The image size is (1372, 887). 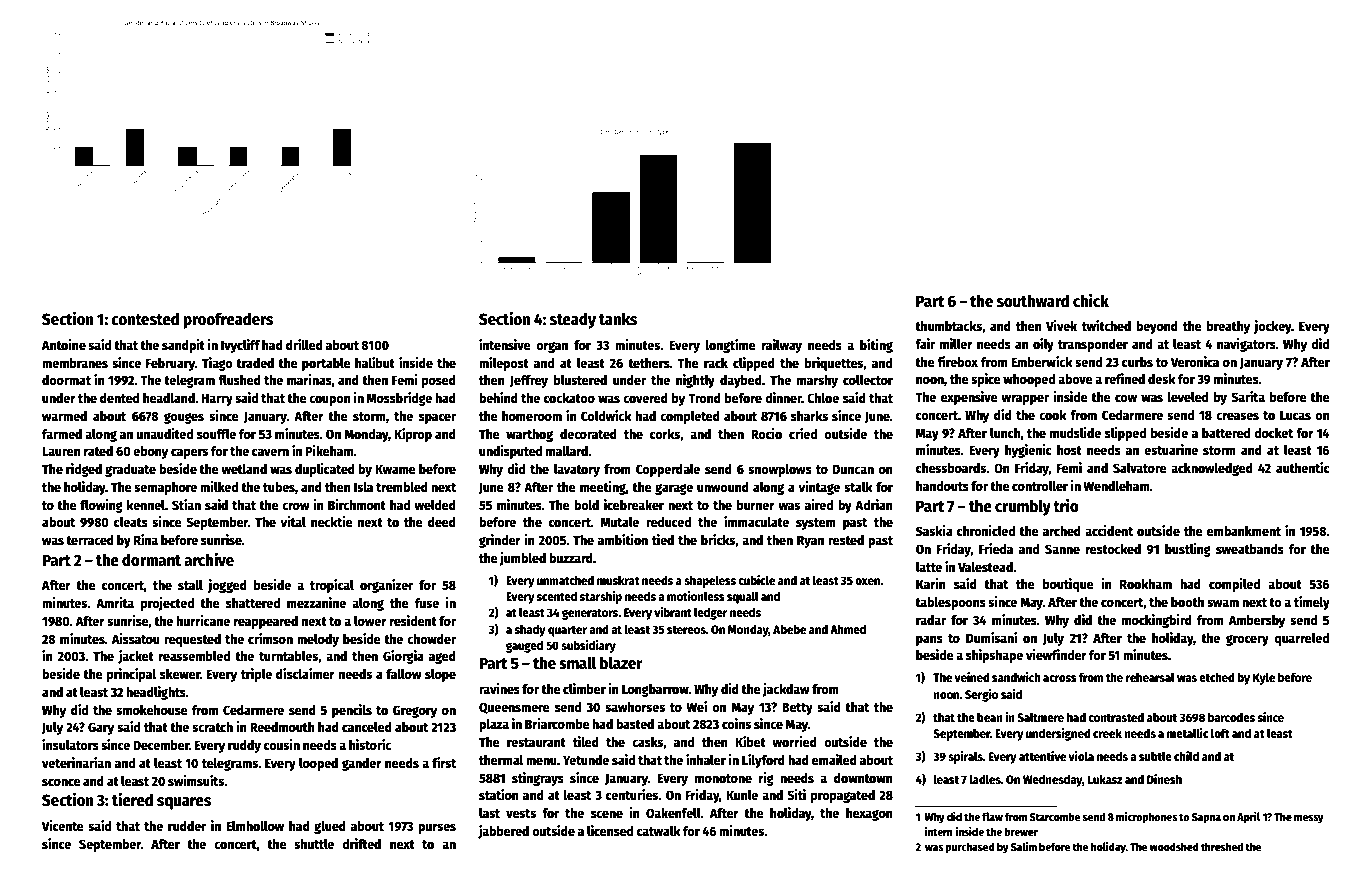 I want to click on Duncan, so click(x=853, y=469).
